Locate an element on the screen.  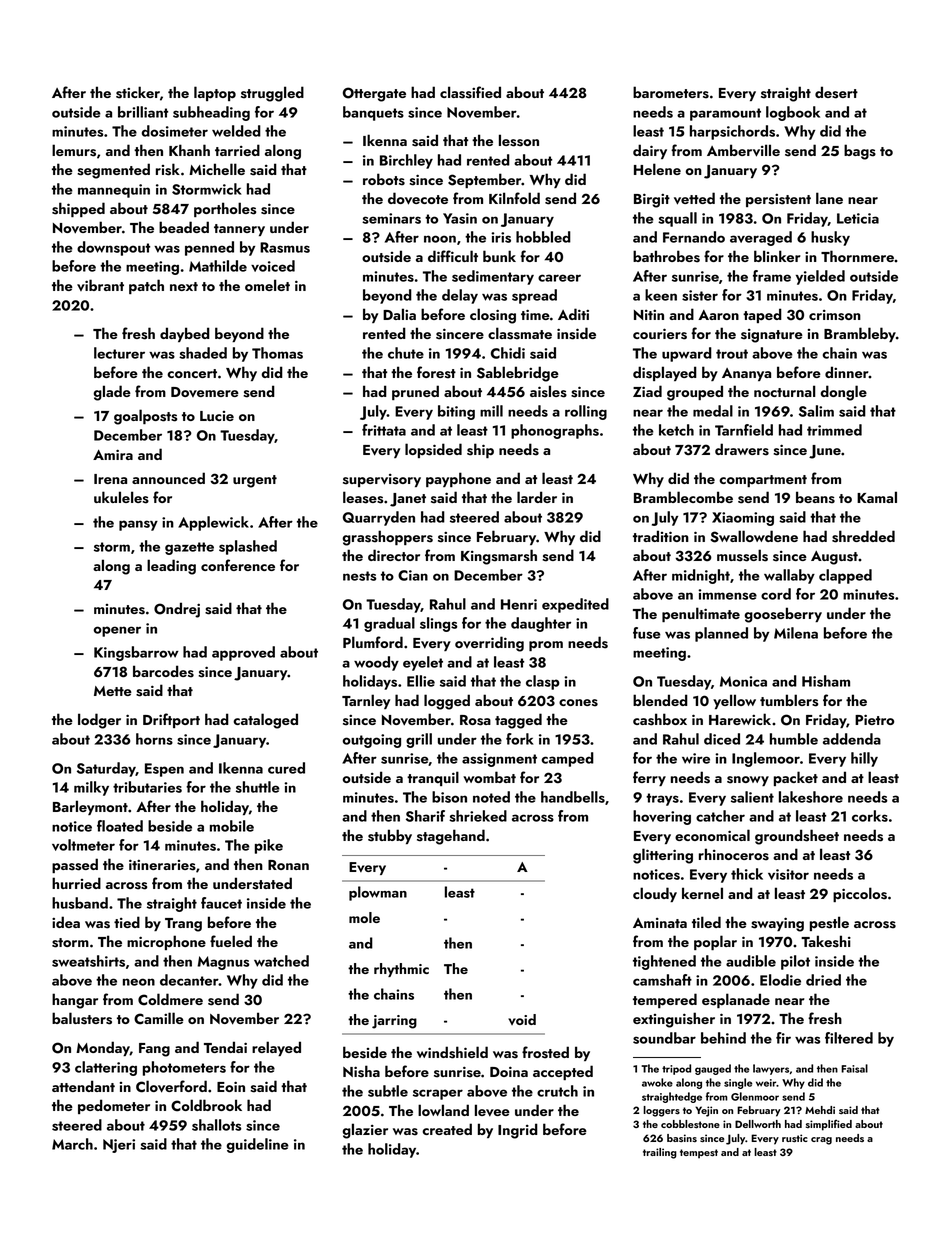
simplified is located at coordinates (829, 1125).
